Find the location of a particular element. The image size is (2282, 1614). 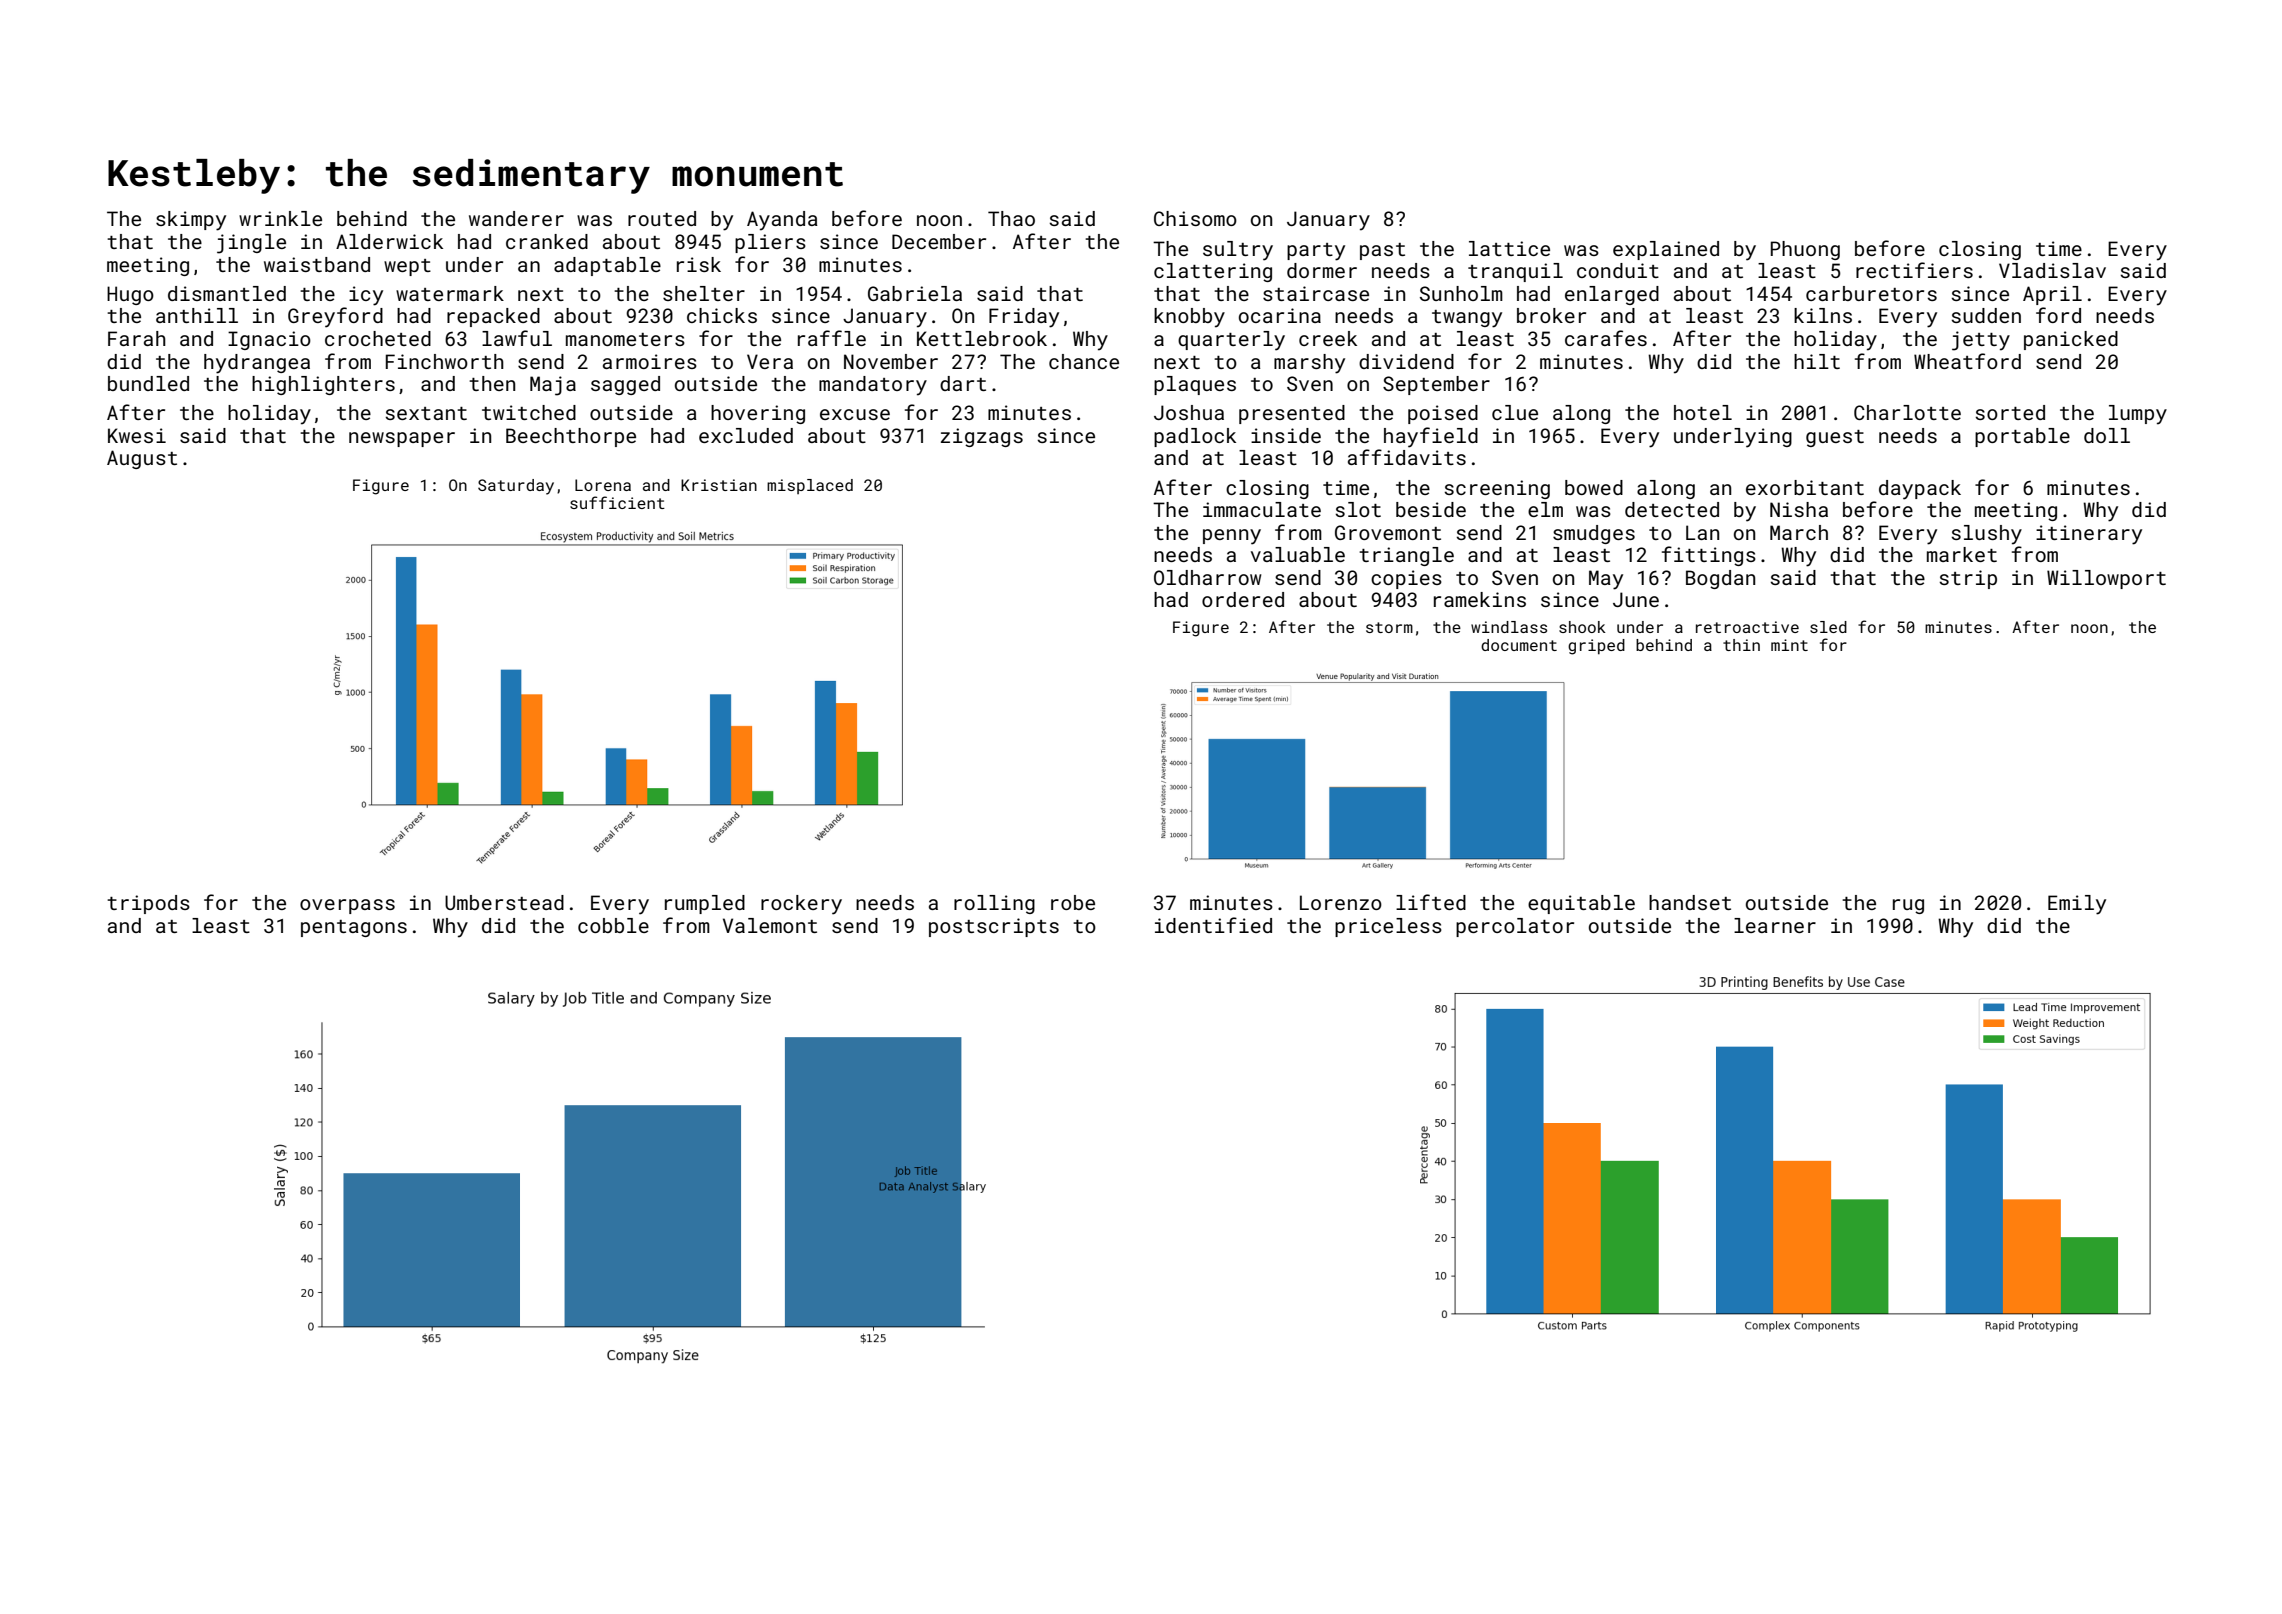

sled is located at coordinates (1828, 627).
